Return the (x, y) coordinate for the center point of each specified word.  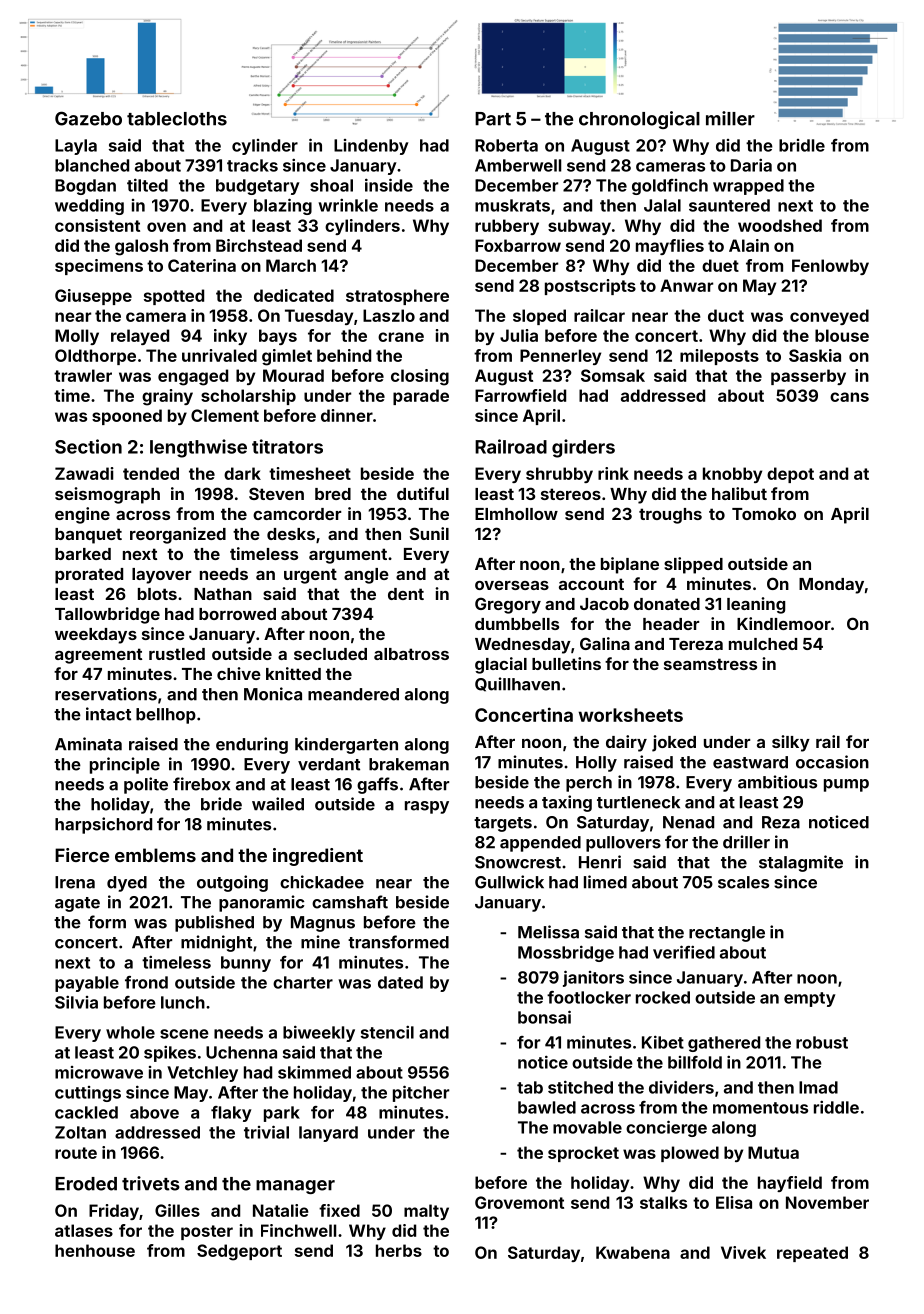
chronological (639, 120)
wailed (278, 804)
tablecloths (177, 119)
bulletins (566, 663)
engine (82, 515)
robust (822, 1042)
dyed (127, 884)
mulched (763, 644)
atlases (84, 1230)
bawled (547, 1107)
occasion (832, 762)
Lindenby (371, 147)
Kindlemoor (784, 623)
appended (540, 844)
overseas (512, 585)
